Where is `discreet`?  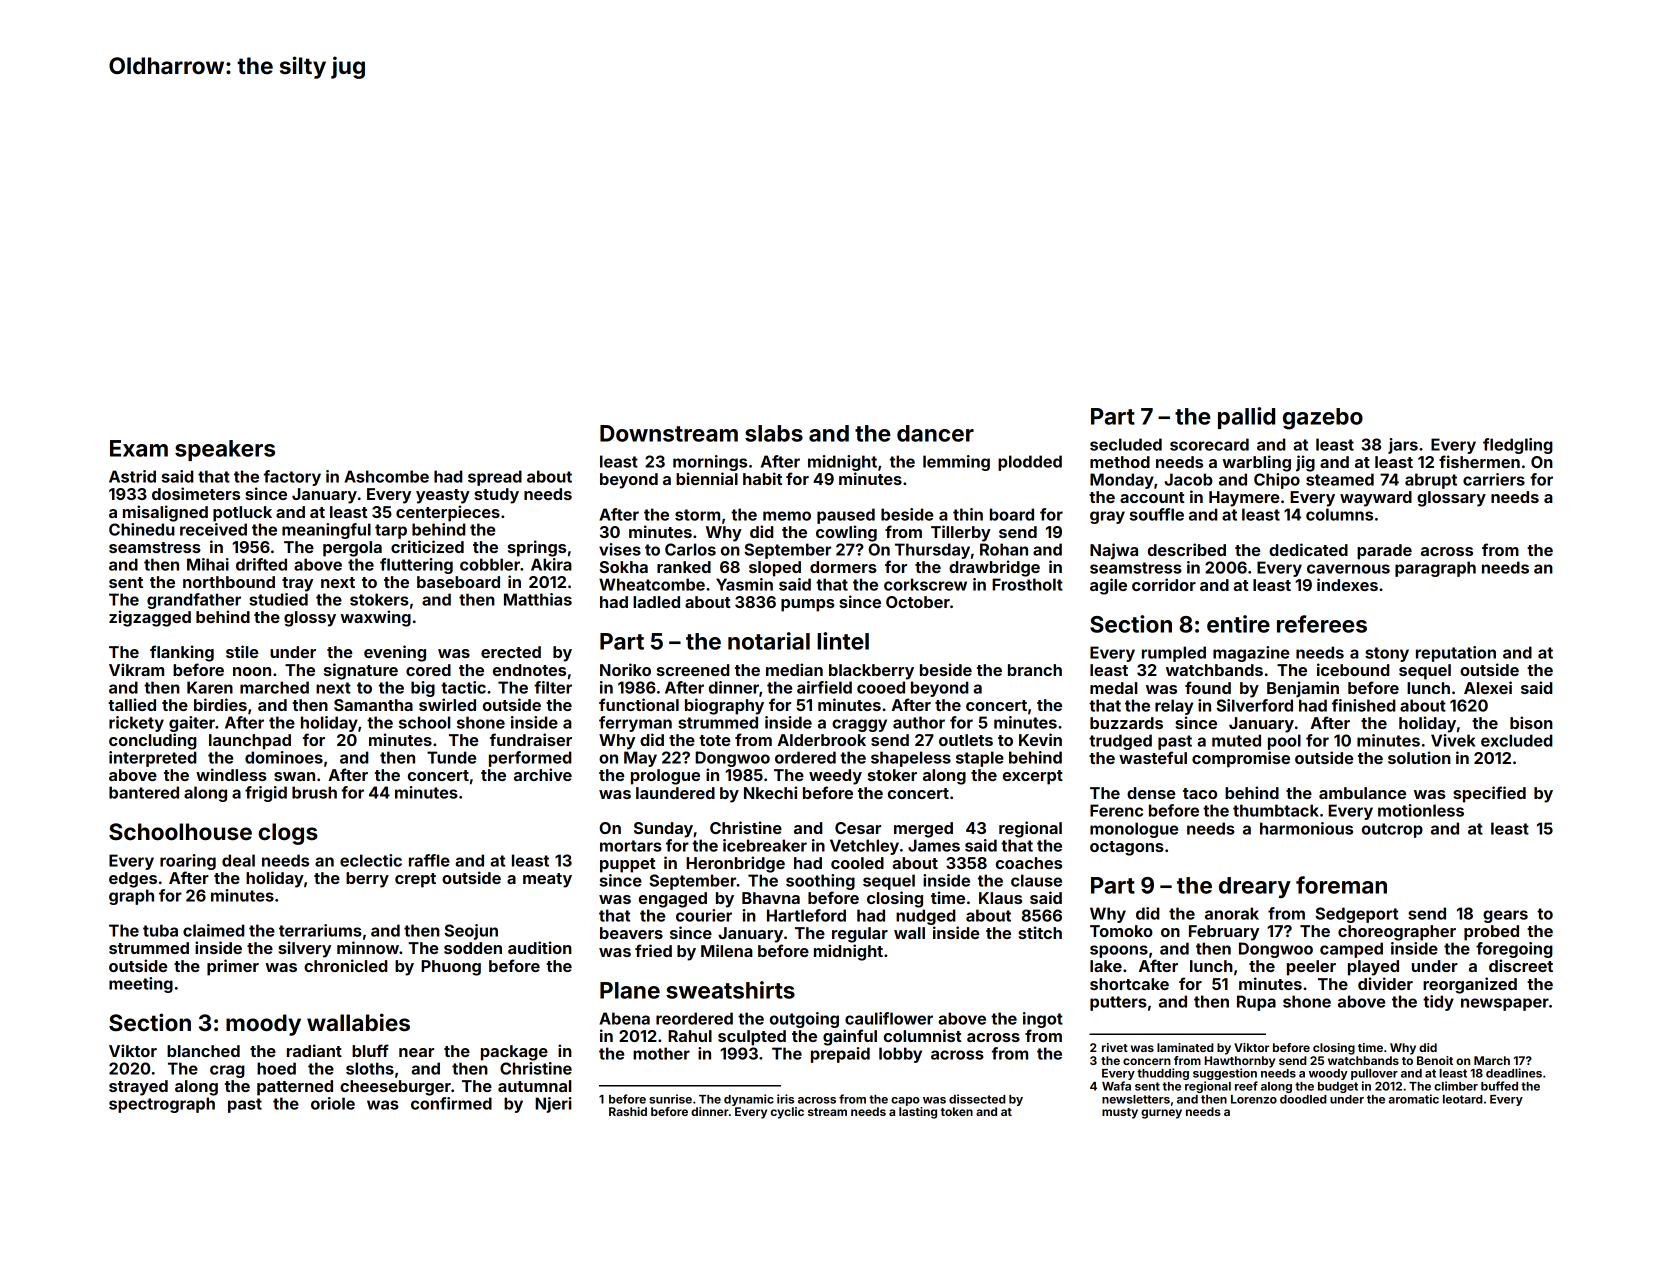 discreet is located at coordinates (1521, 965).
